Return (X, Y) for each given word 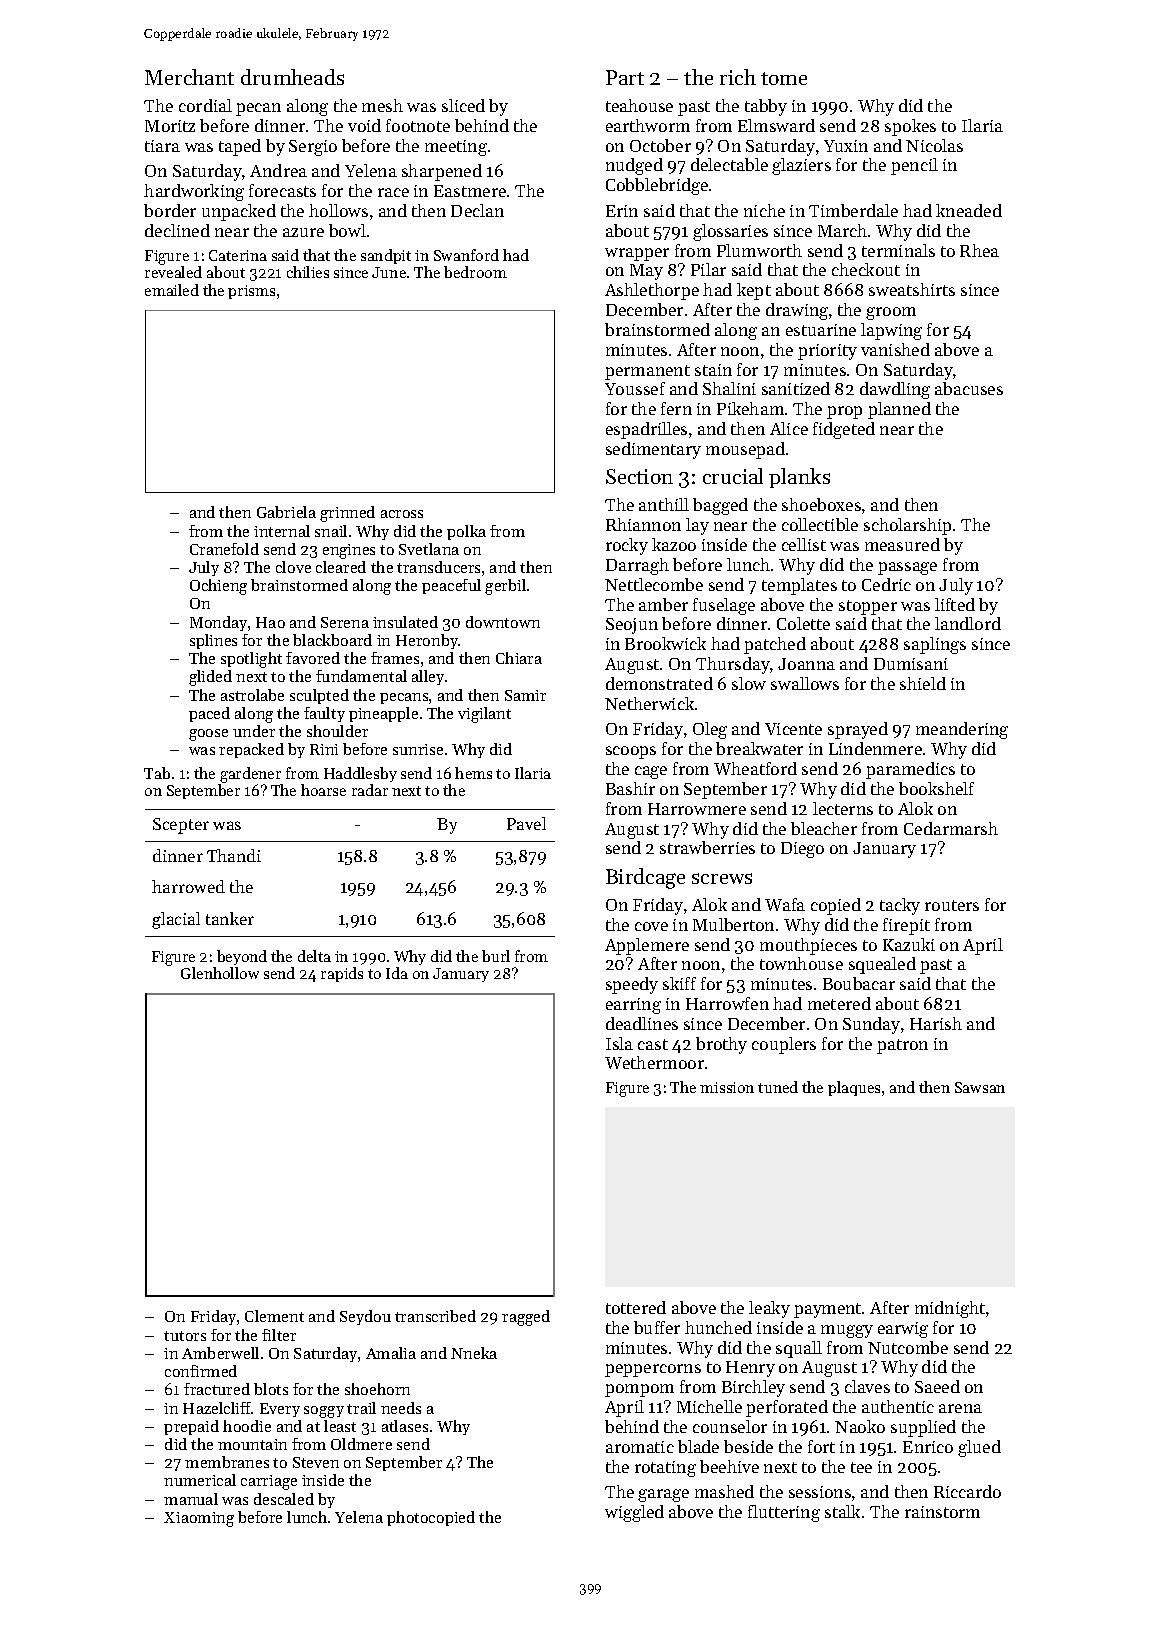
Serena (345, 622)
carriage (269, 1482)
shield (923, 683)
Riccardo (967, 1491)
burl (496, 956)
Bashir (630, 788)
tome (784, 78)
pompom (639, 1390)
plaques (854, 1088)
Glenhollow (220, 973)
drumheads (292, 77)
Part (625, 77)
